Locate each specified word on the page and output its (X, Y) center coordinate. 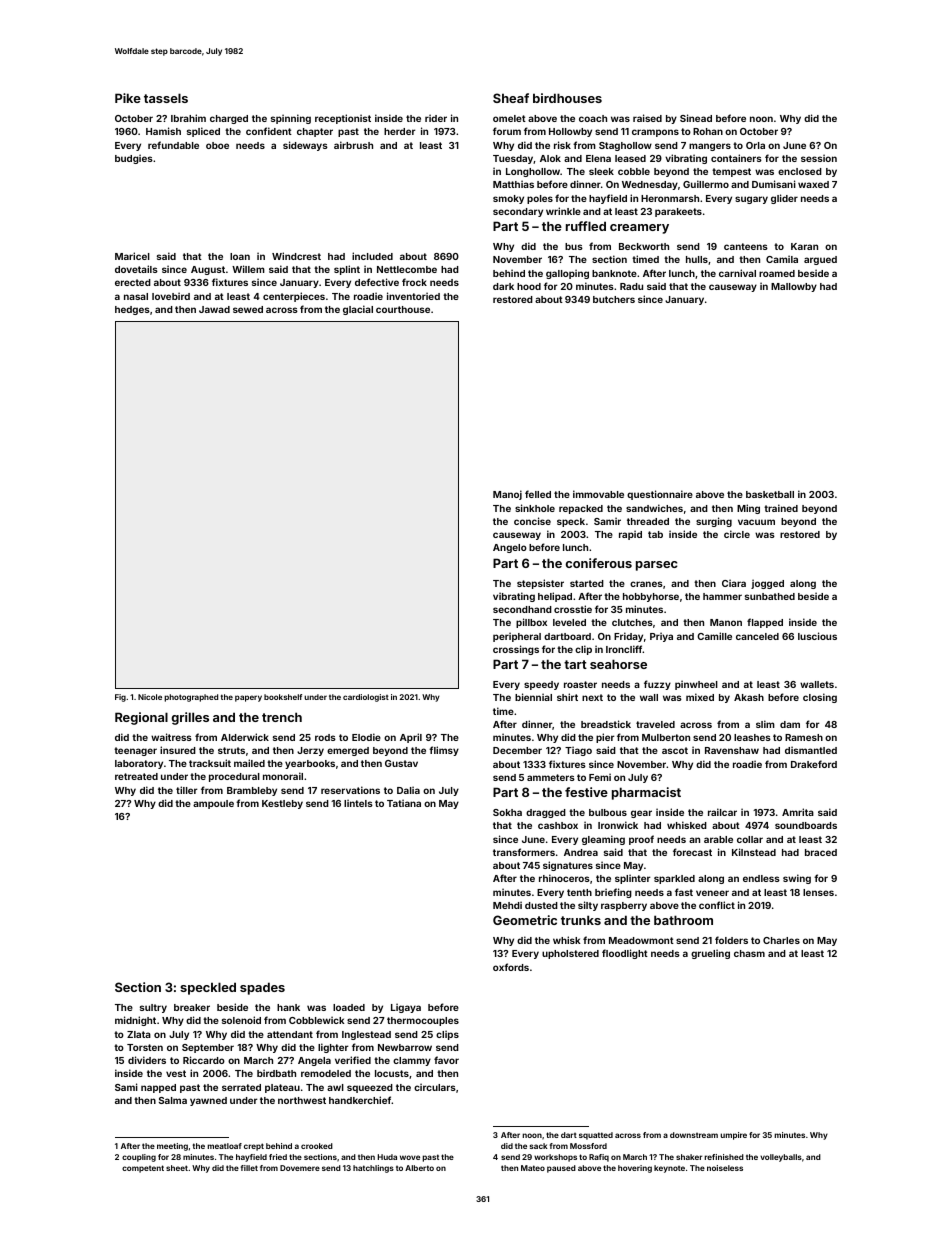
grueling (710, 954)
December (517, 750)
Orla (755, 145)
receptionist (343, 119)
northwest (302, 1100)
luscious (817, 636)
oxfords (511, 967)
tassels (166, 98)
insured (178, 750)
